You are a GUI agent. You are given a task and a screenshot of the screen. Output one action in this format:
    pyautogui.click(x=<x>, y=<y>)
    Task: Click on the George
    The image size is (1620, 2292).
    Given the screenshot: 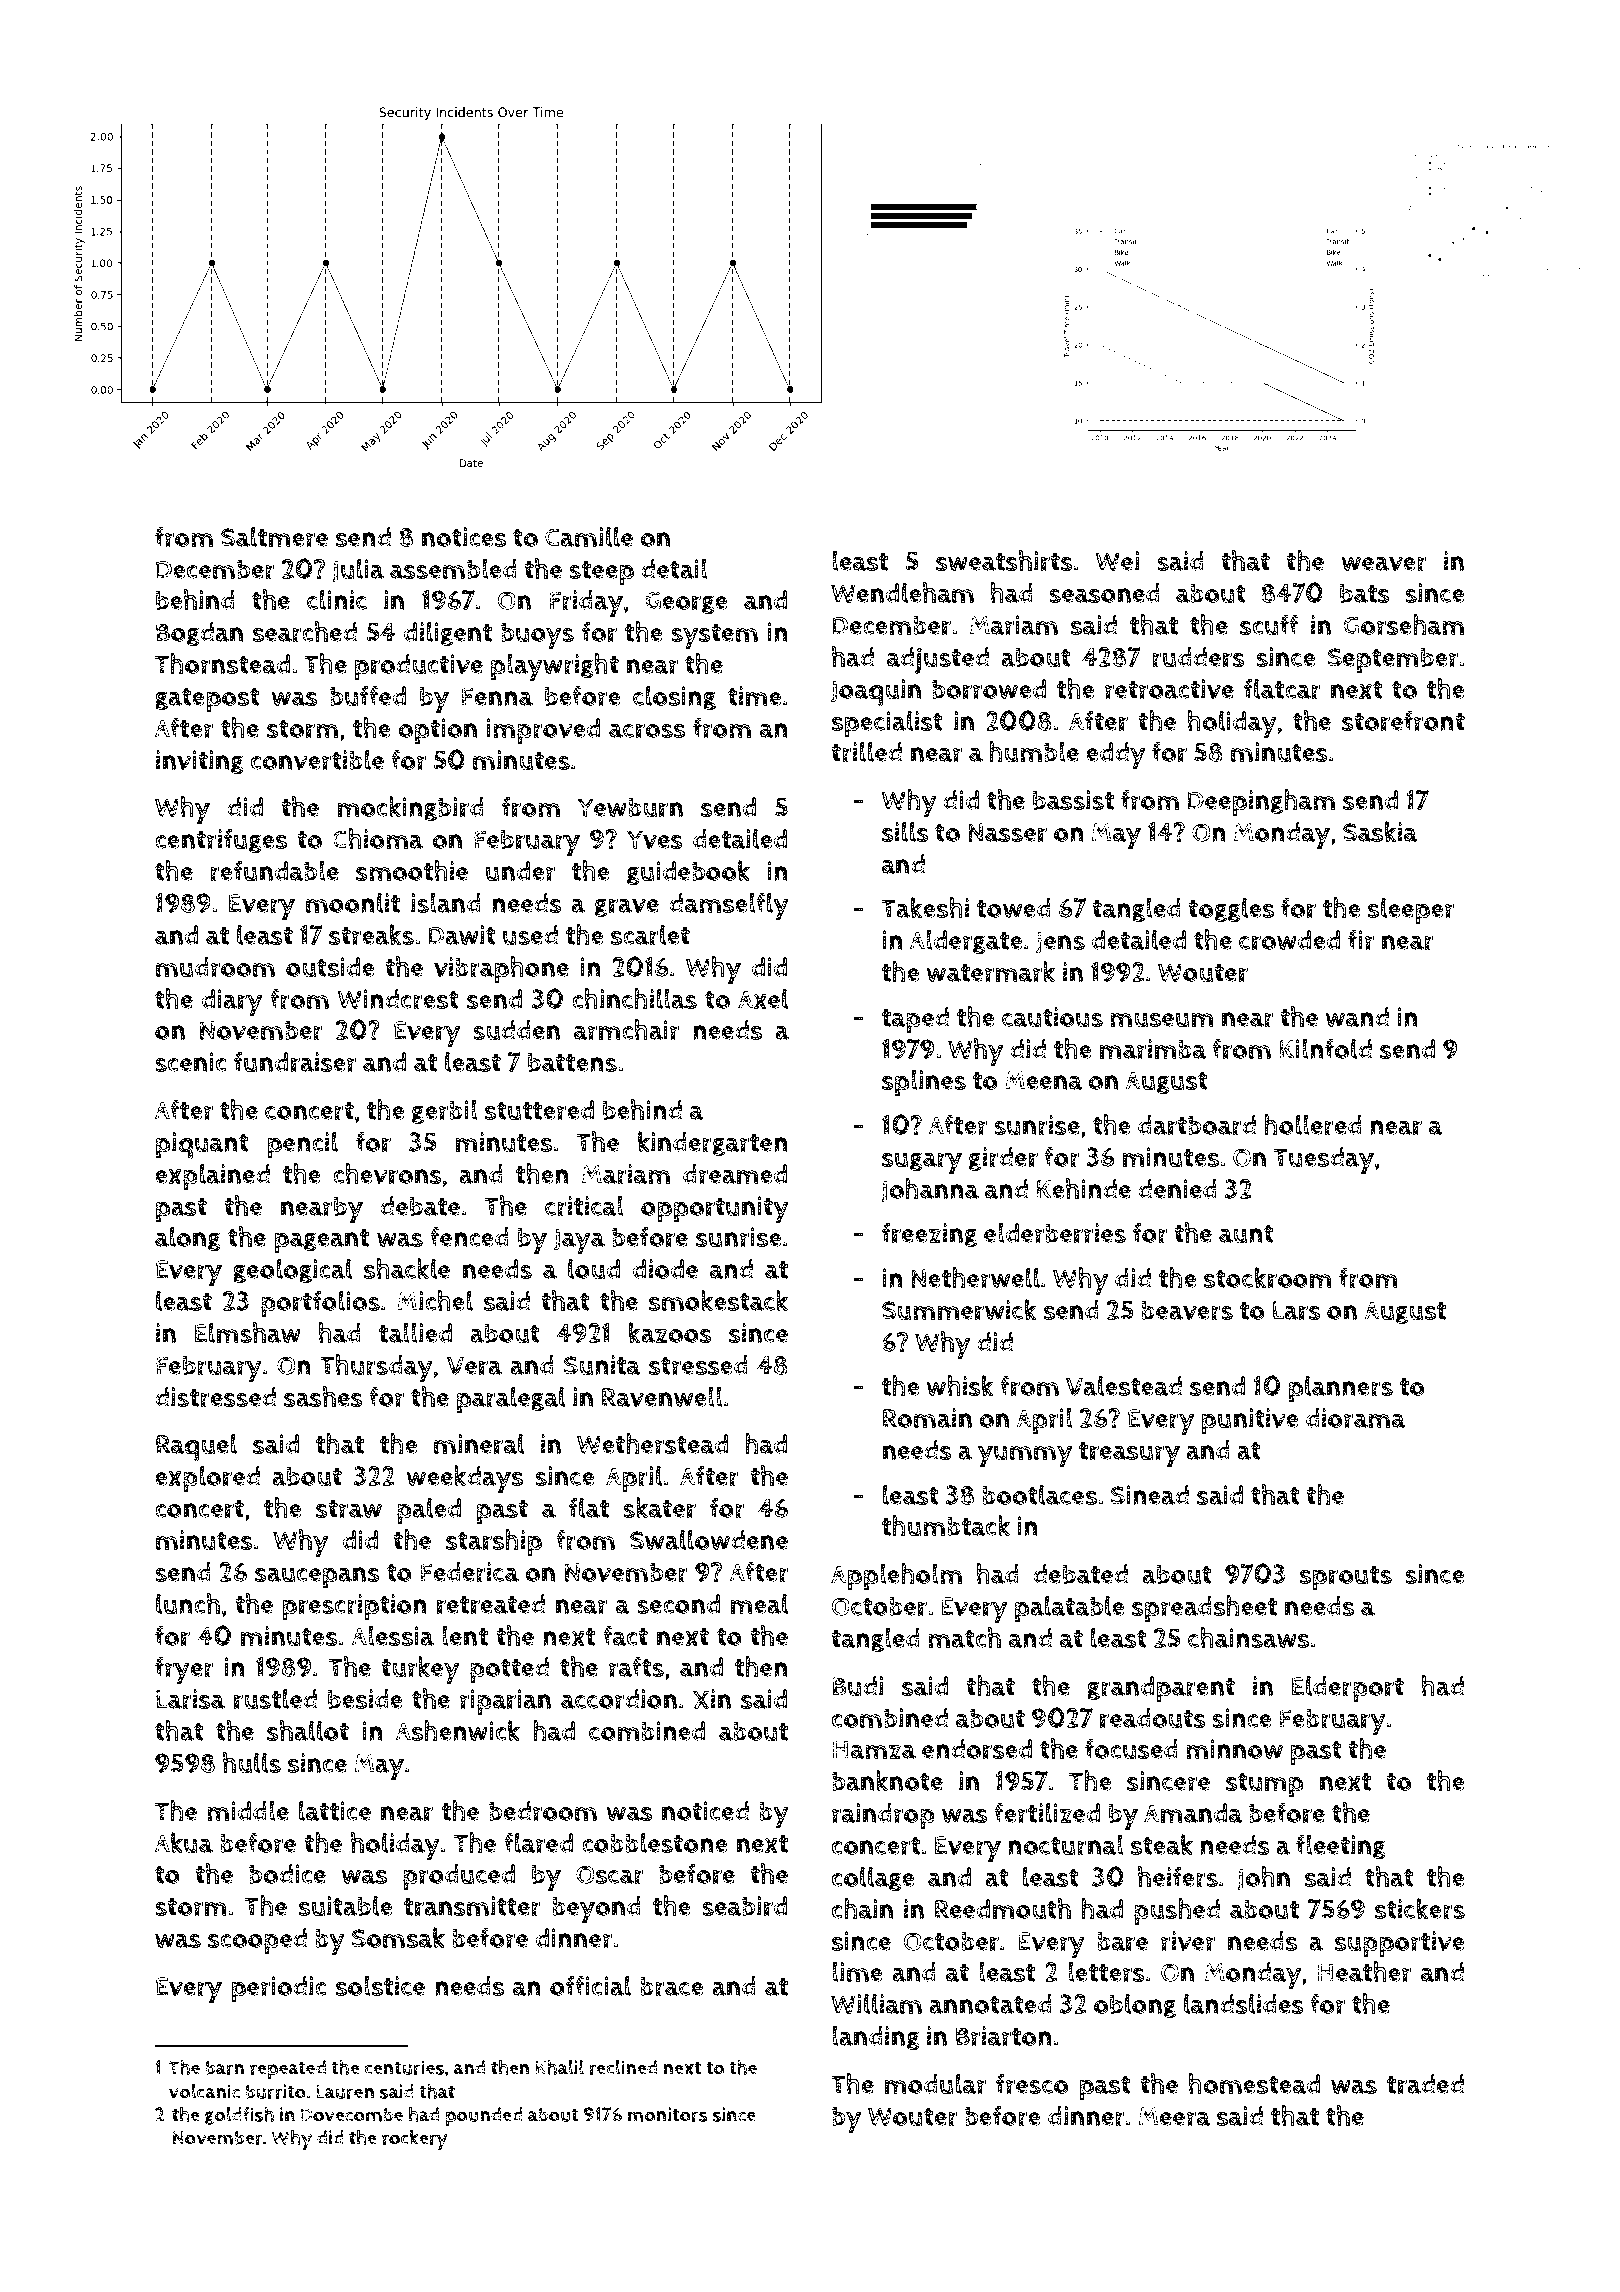 What is the action you would take?
    pyautogui.click(x=686, y=602)
